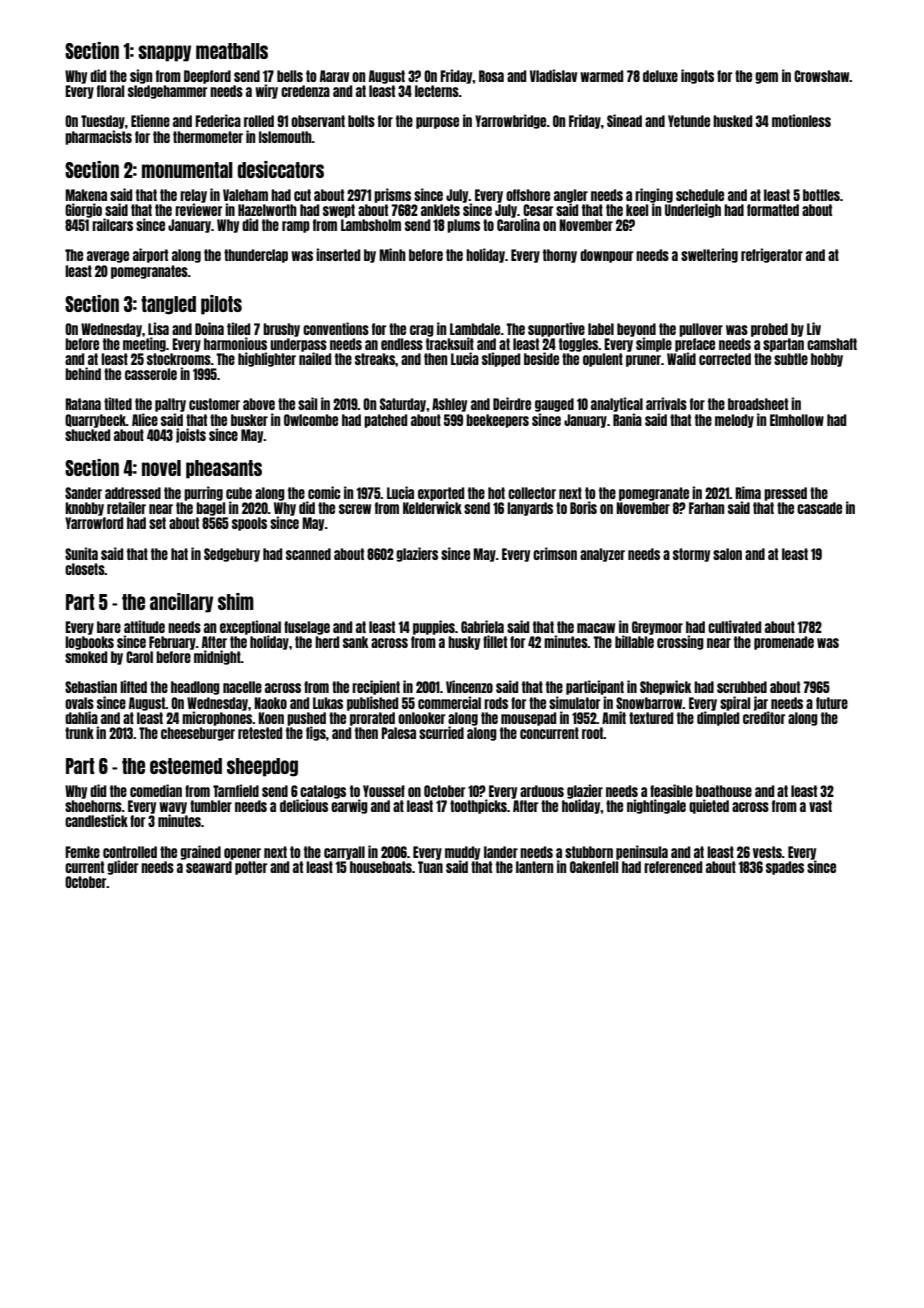  I want to click on Youssef, so click(384, 791).
